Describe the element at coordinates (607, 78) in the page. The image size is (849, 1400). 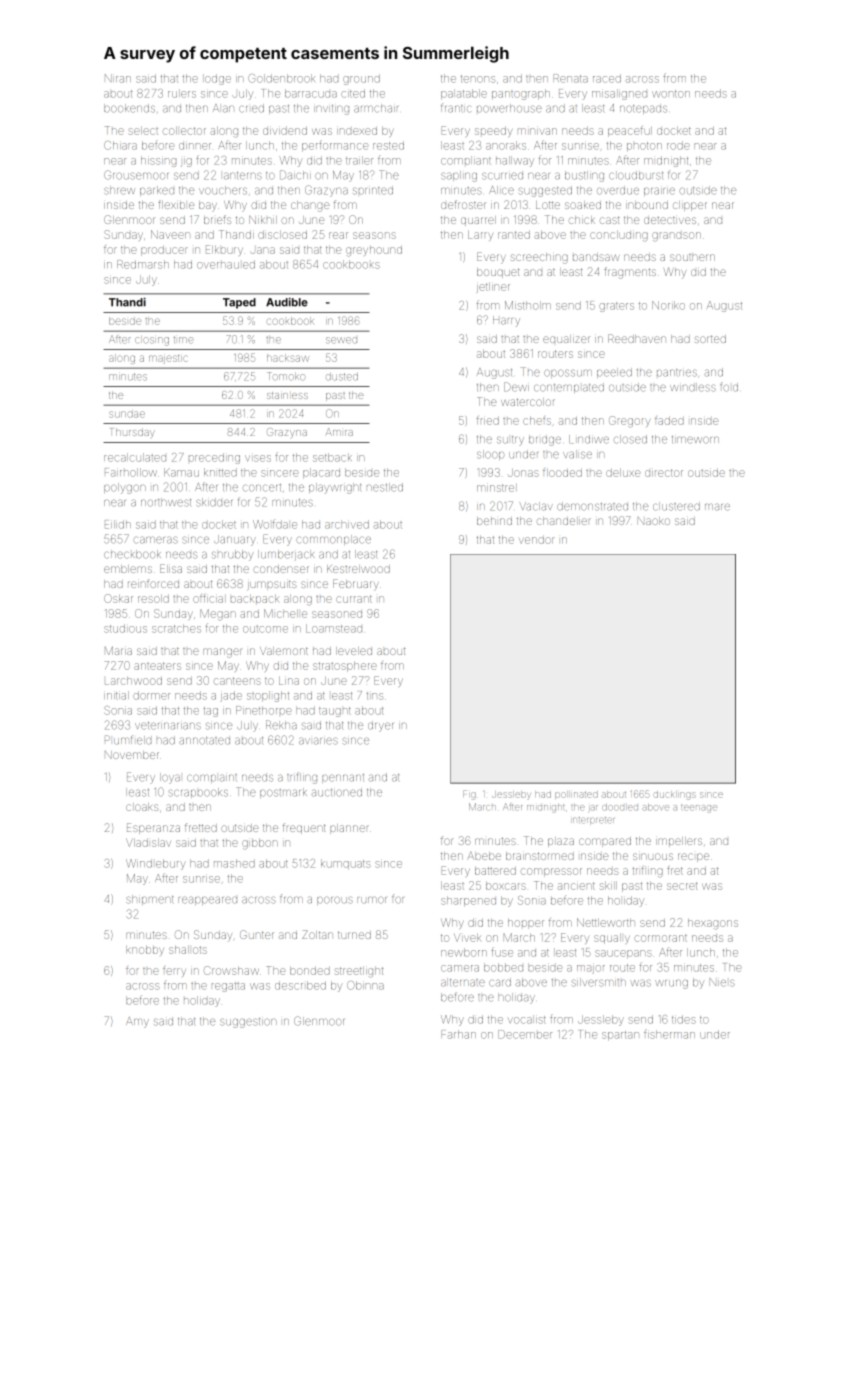
I see `raced` at that location.
